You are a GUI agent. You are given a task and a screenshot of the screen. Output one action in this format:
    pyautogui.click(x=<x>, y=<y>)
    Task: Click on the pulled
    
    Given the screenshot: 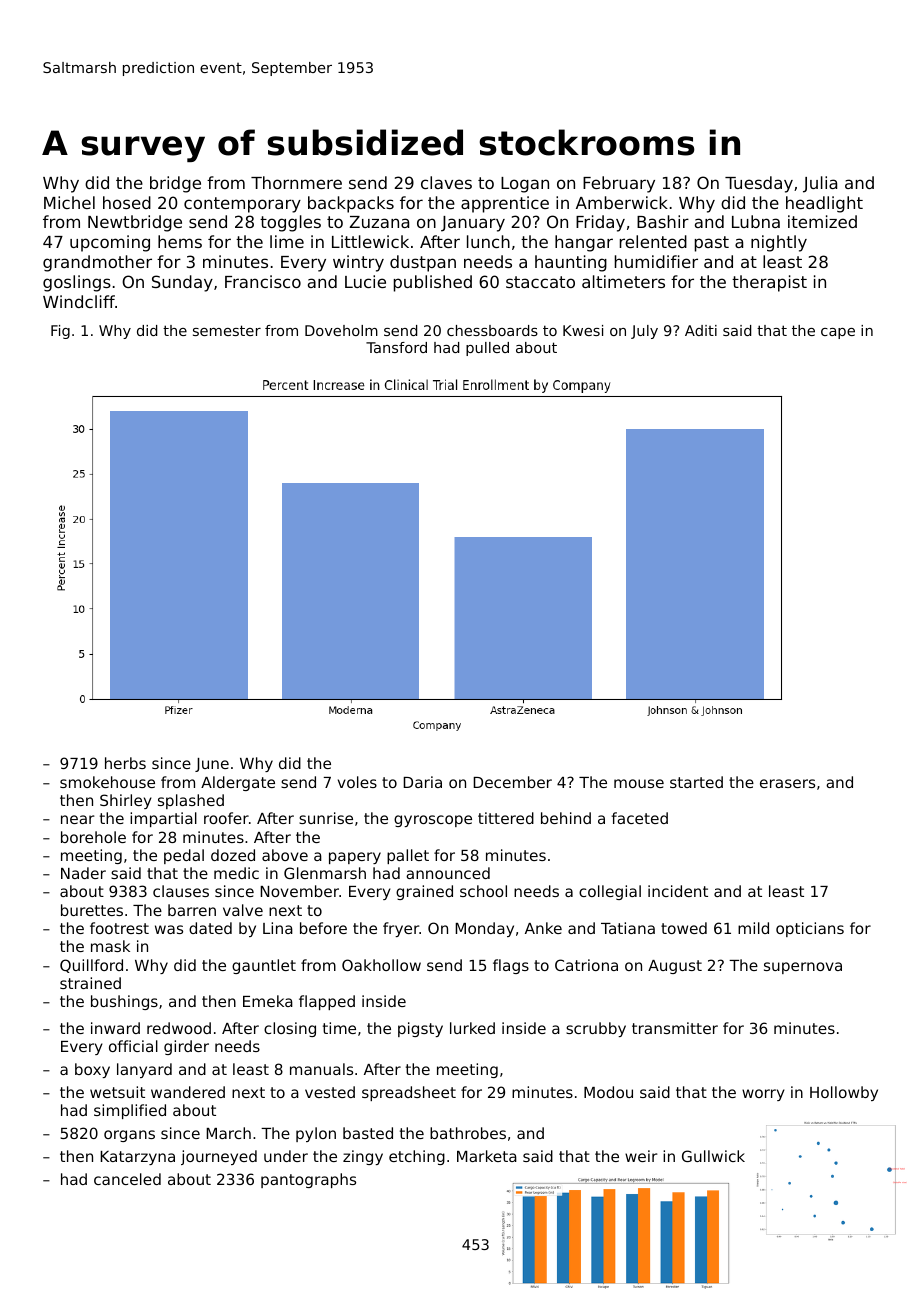 What is the action you would take?
    pyautogui.click(x=487, y=349)
